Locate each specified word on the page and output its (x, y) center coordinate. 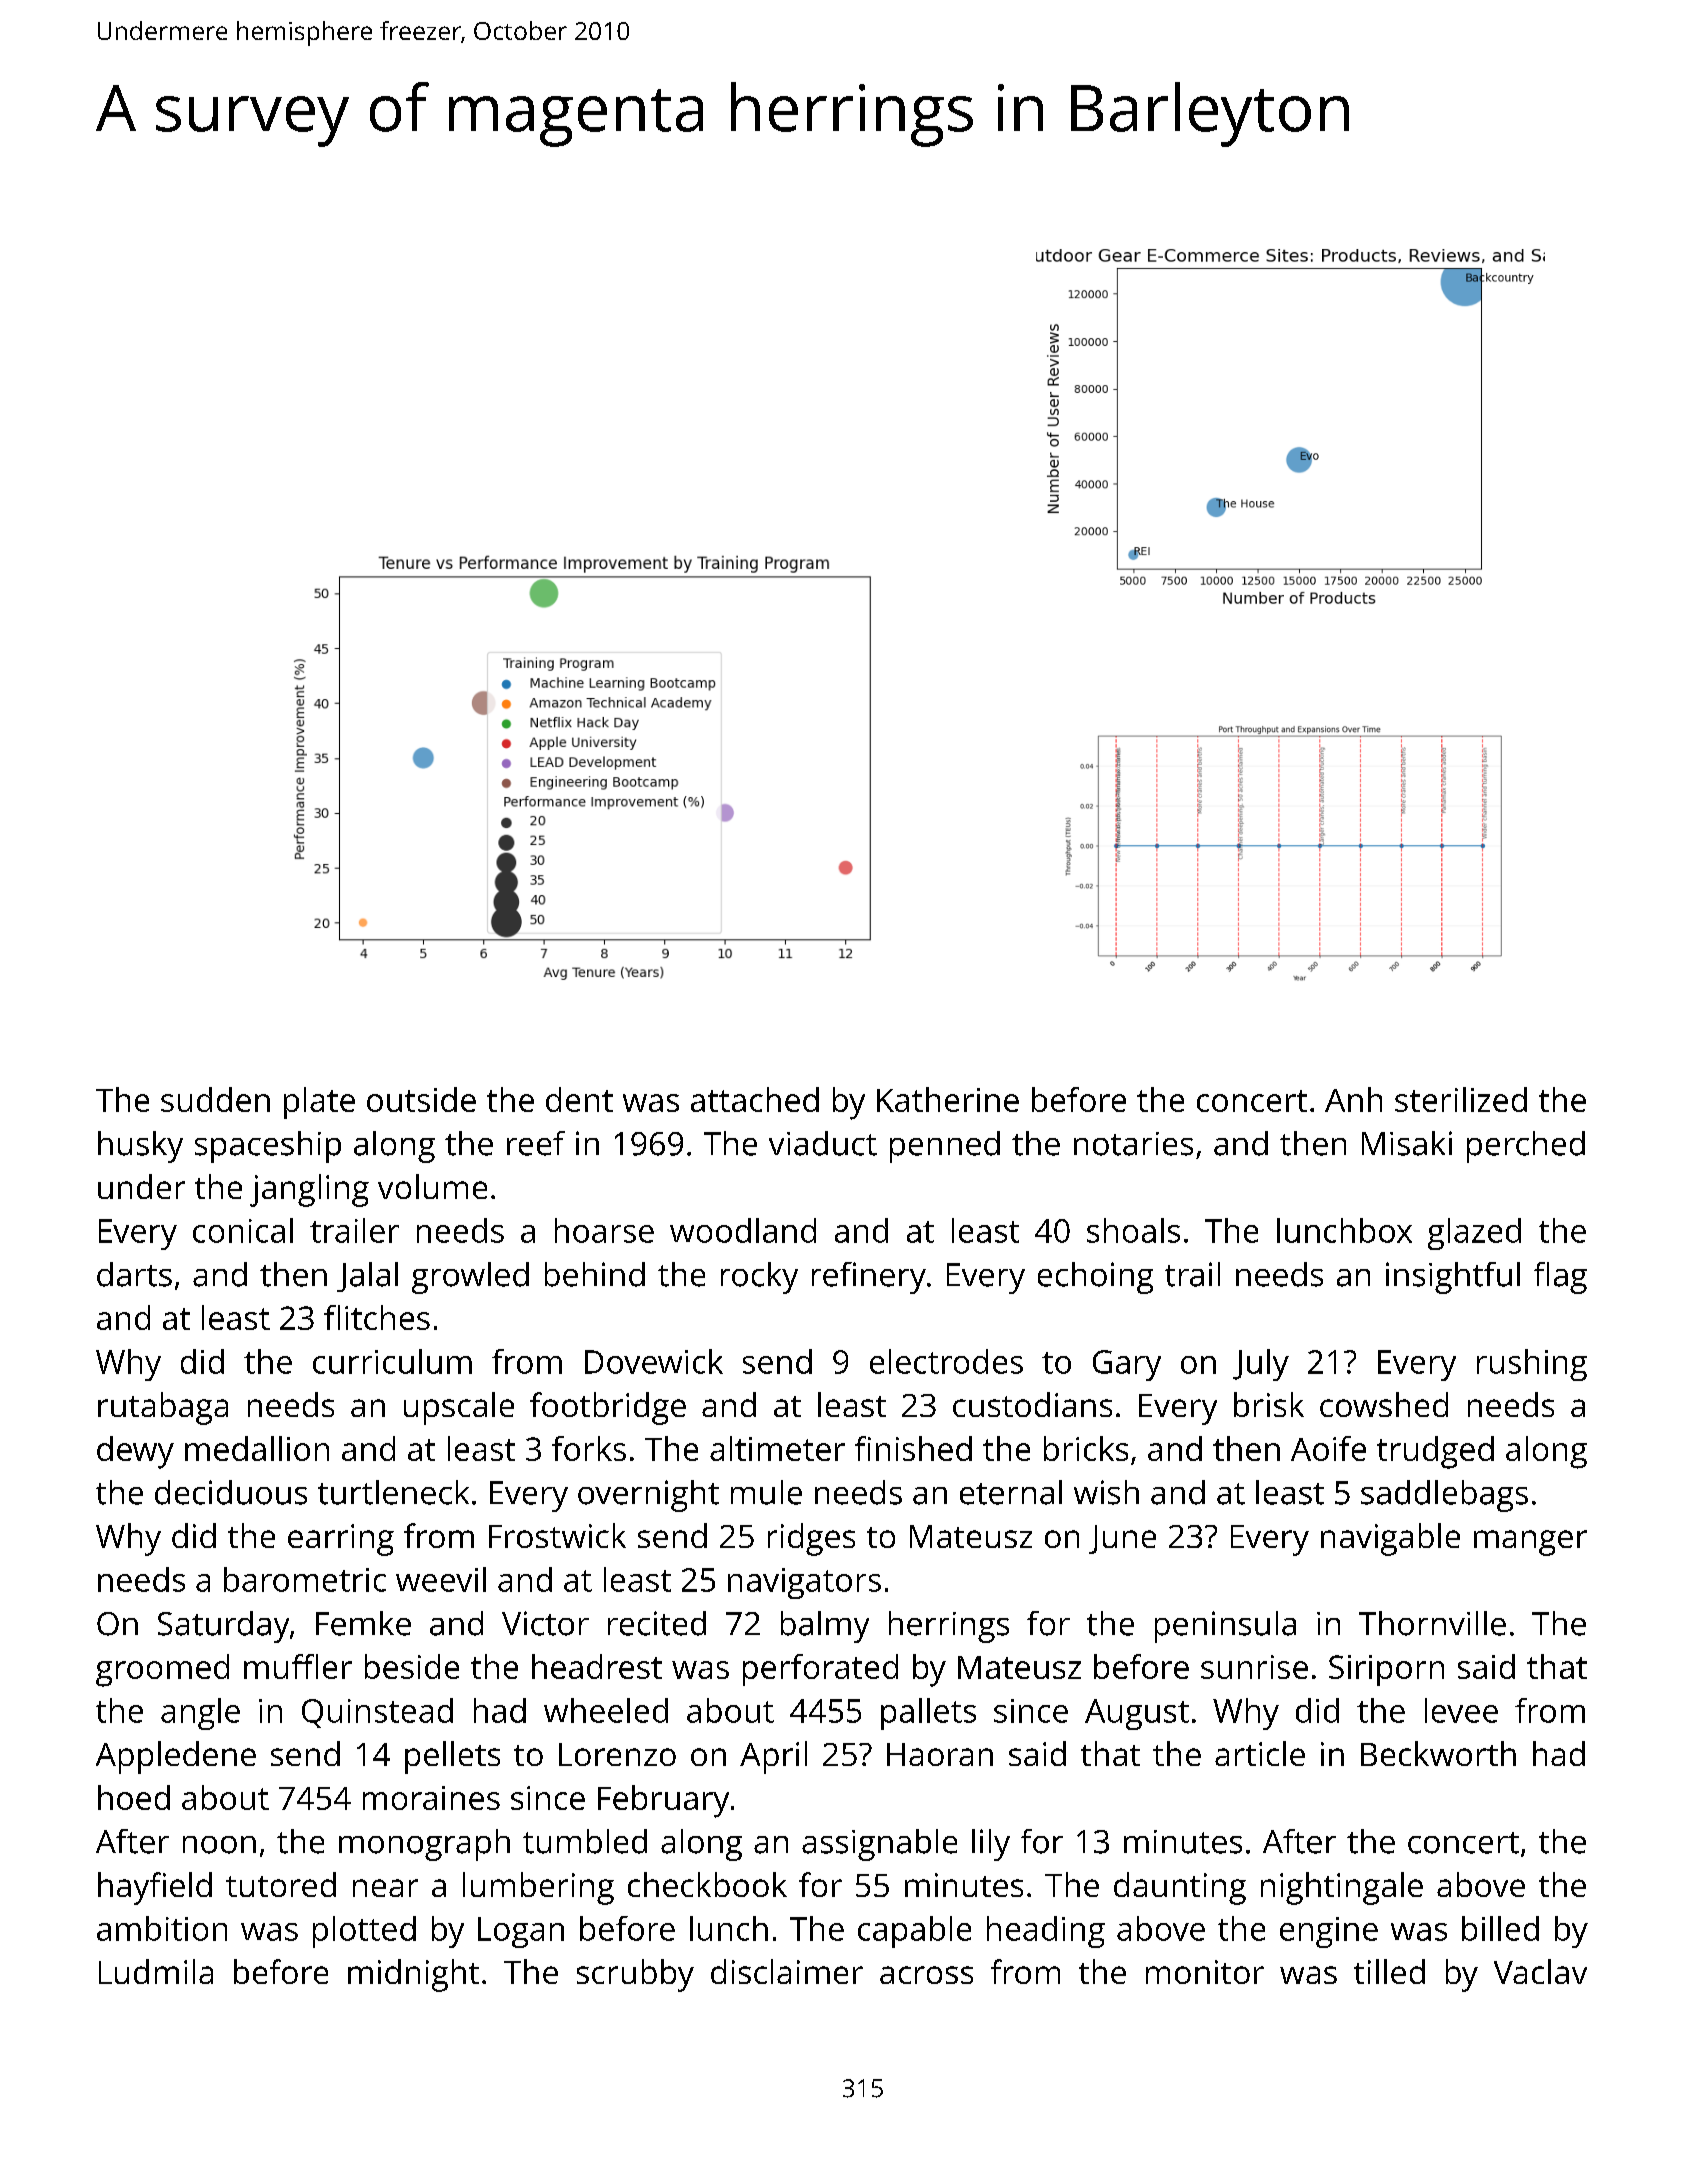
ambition (162, 1928)
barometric (305, 1579)
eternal (1011, 1492)
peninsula (1225, 1627)
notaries (1133, 1144)
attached (755, 1099)
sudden (215, 1099)
